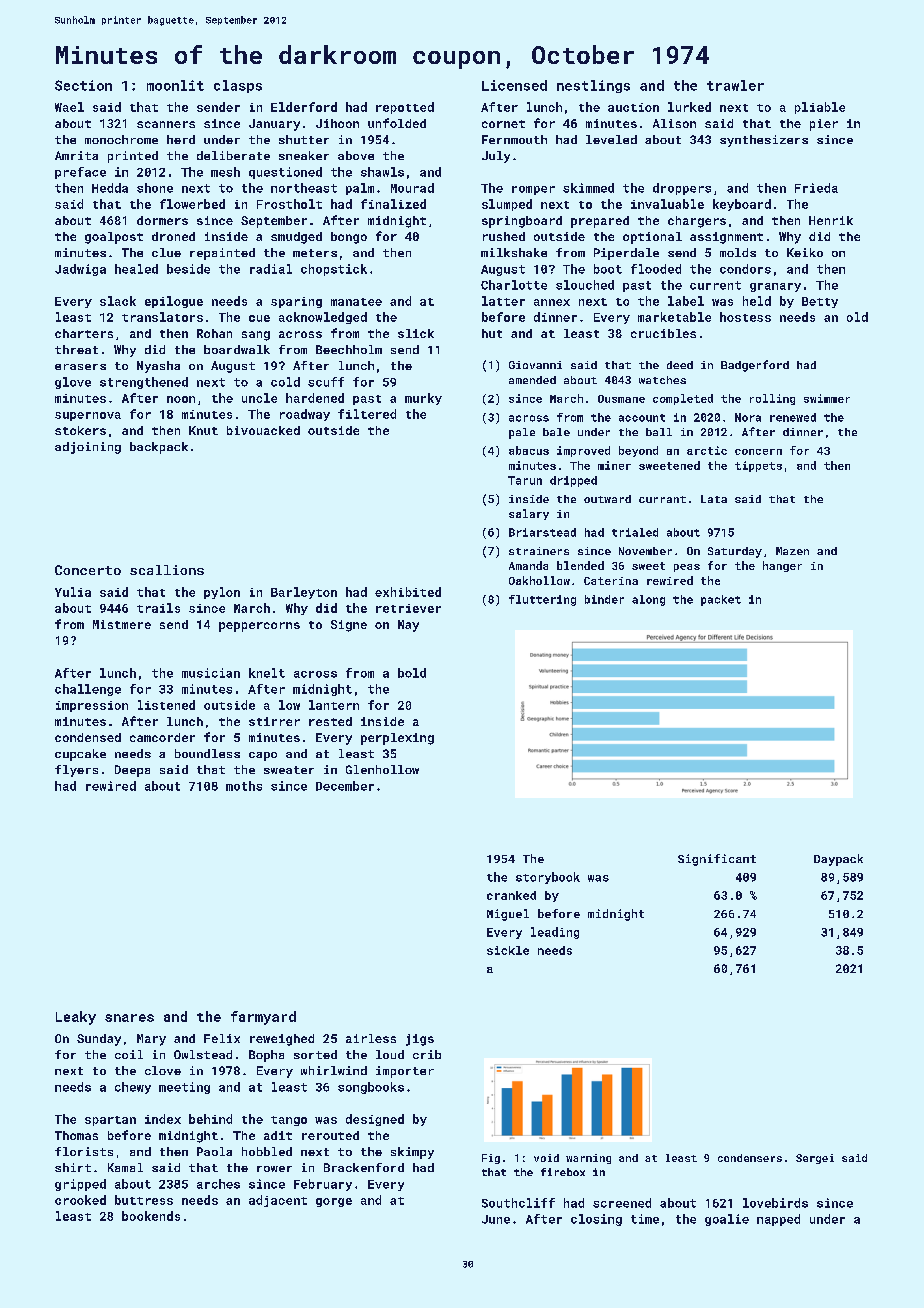  Describe the element at coordinates (820, 108) in the image. I see `pliable` at that location.
